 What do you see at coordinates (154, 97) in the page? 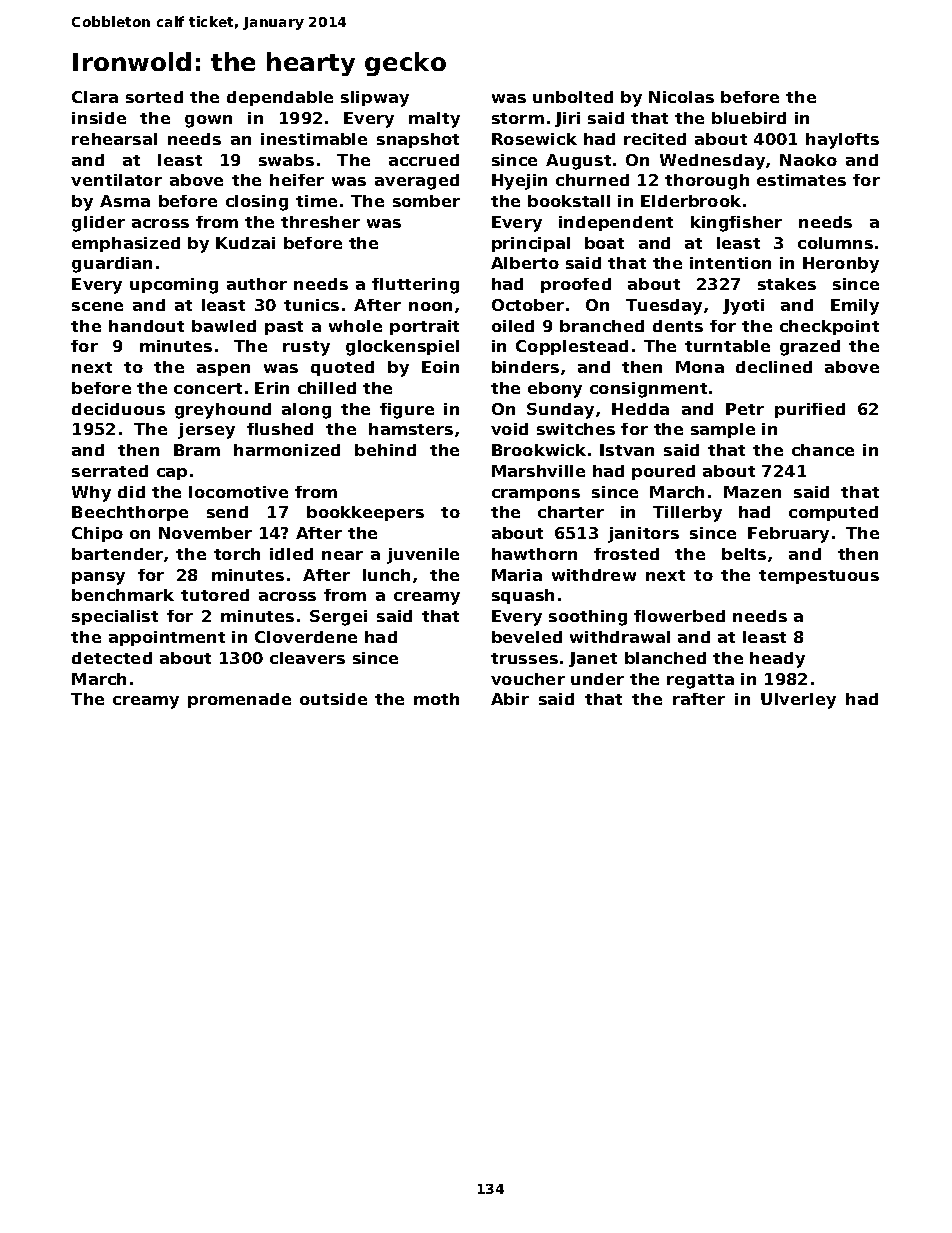
I see `sorted` at bounding box center [154, 97].
